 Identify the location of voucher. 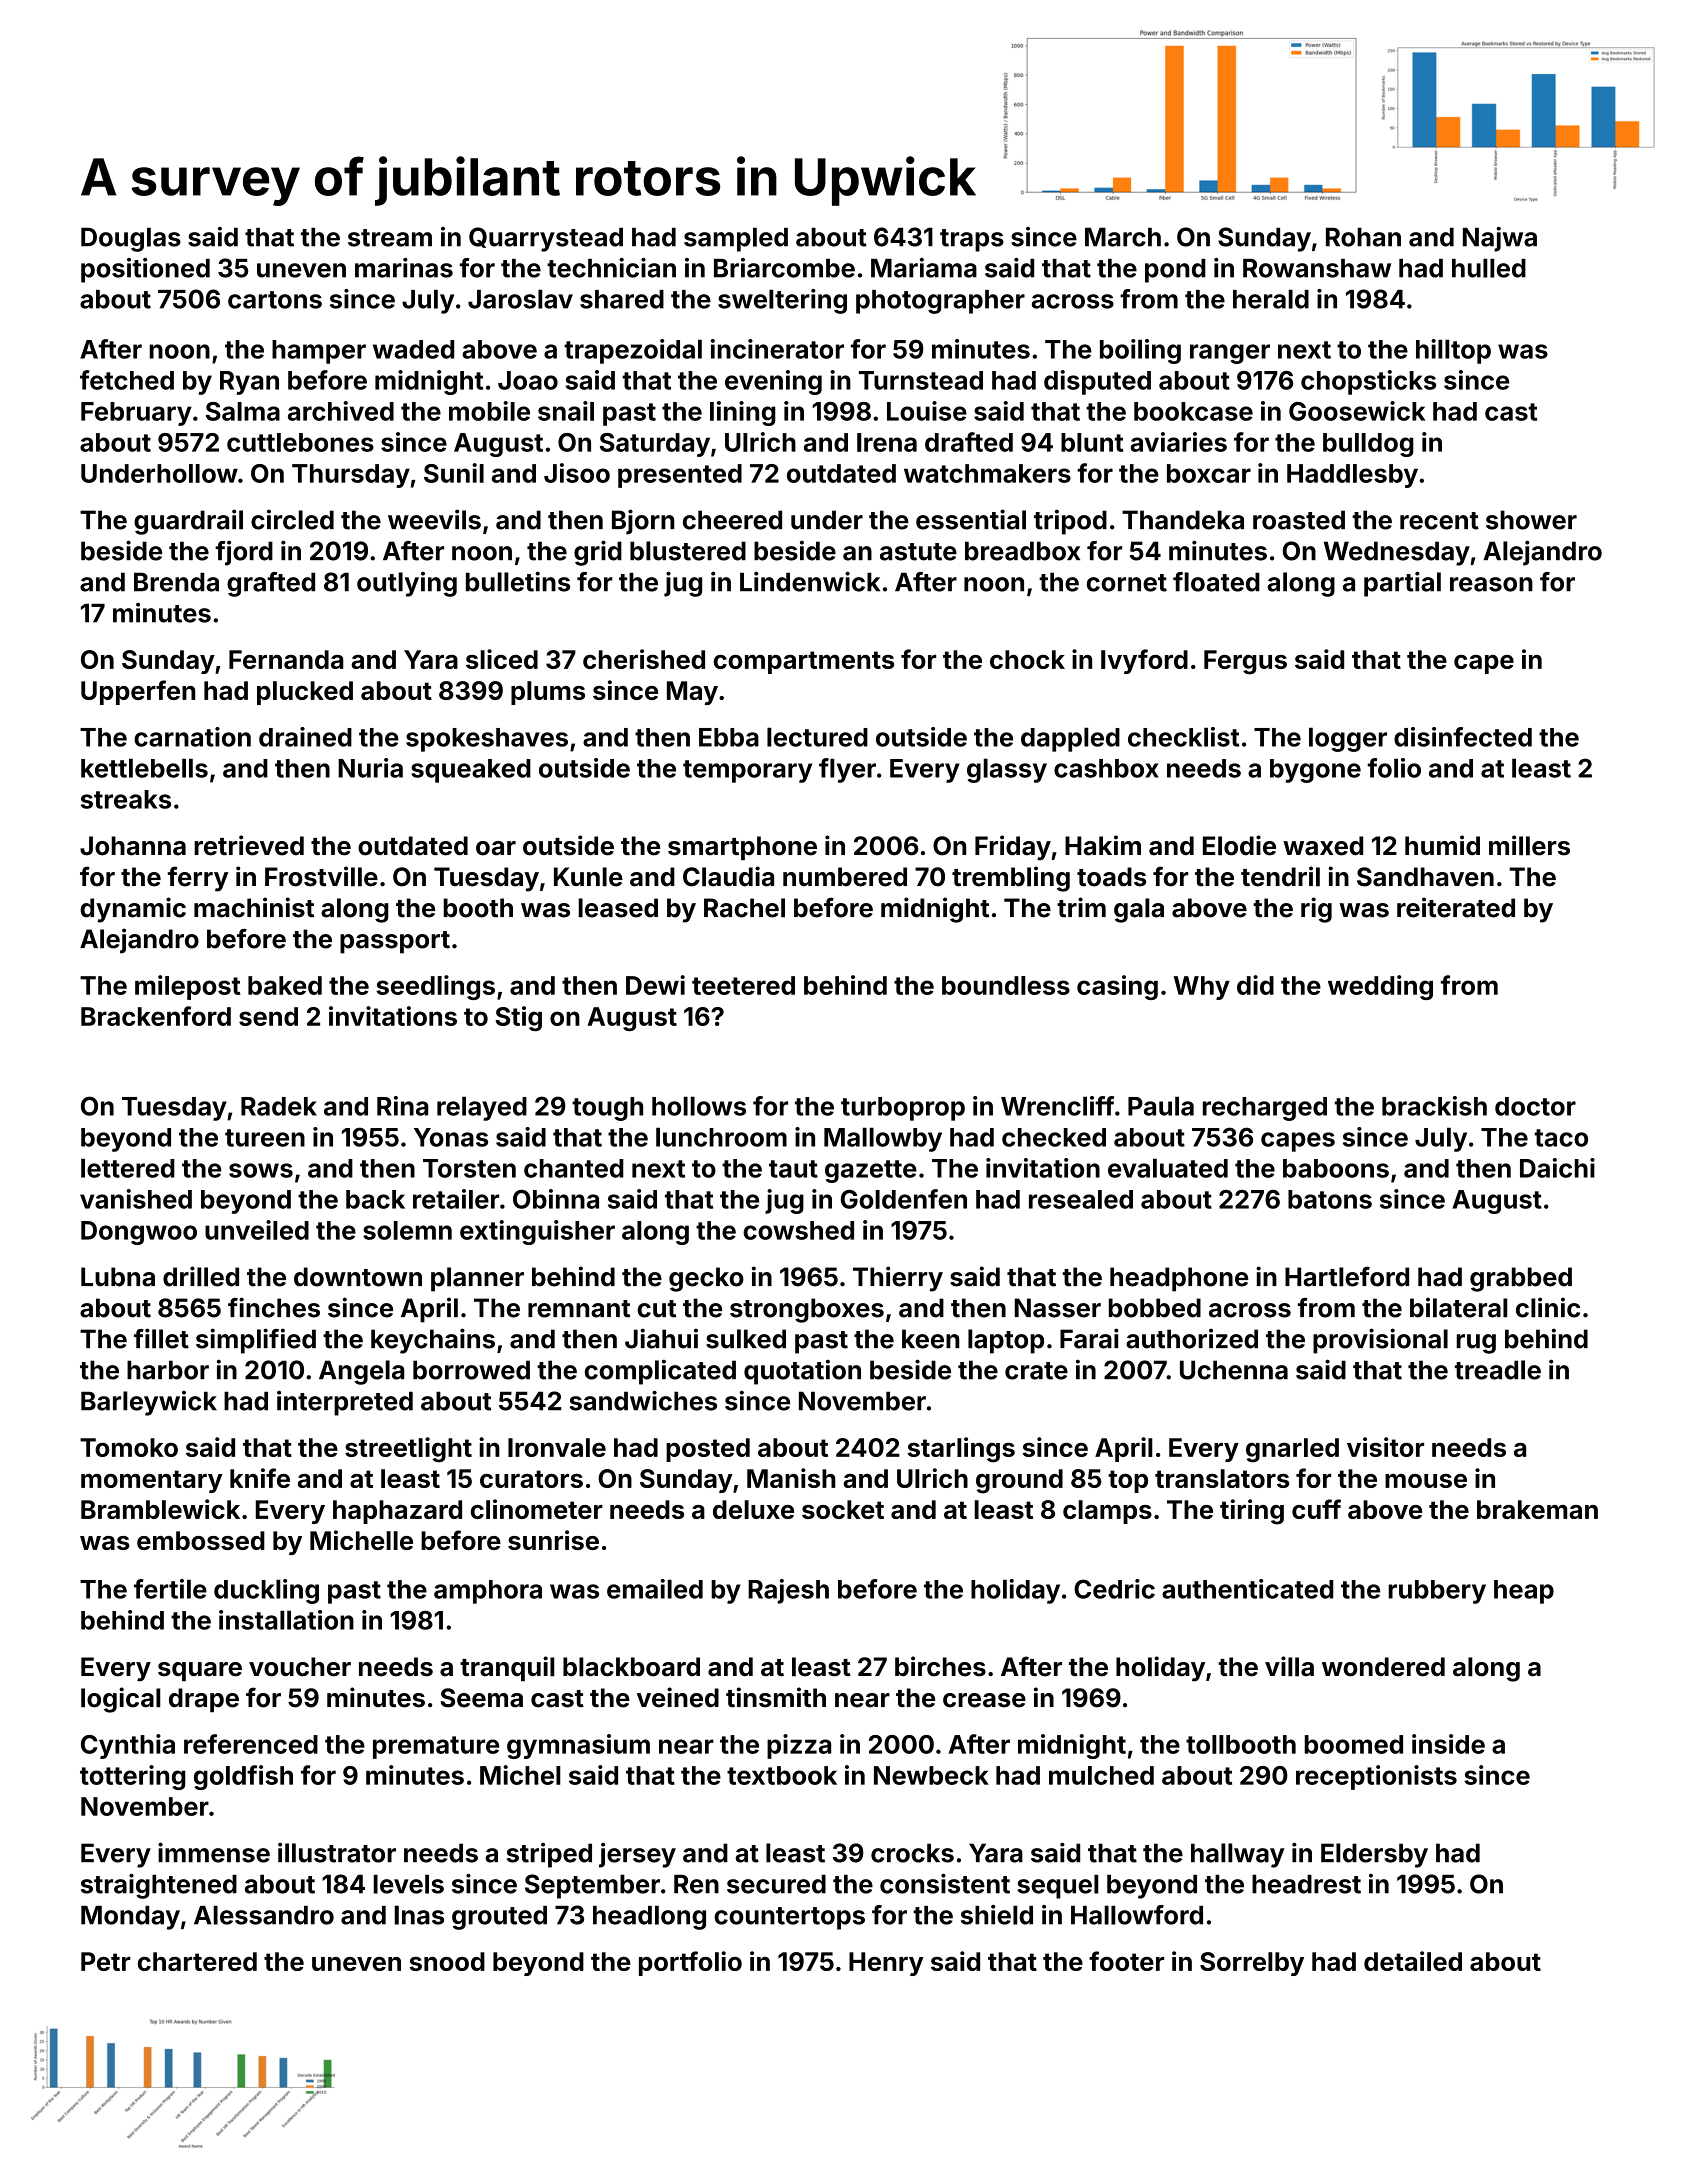
(300, 1667).
